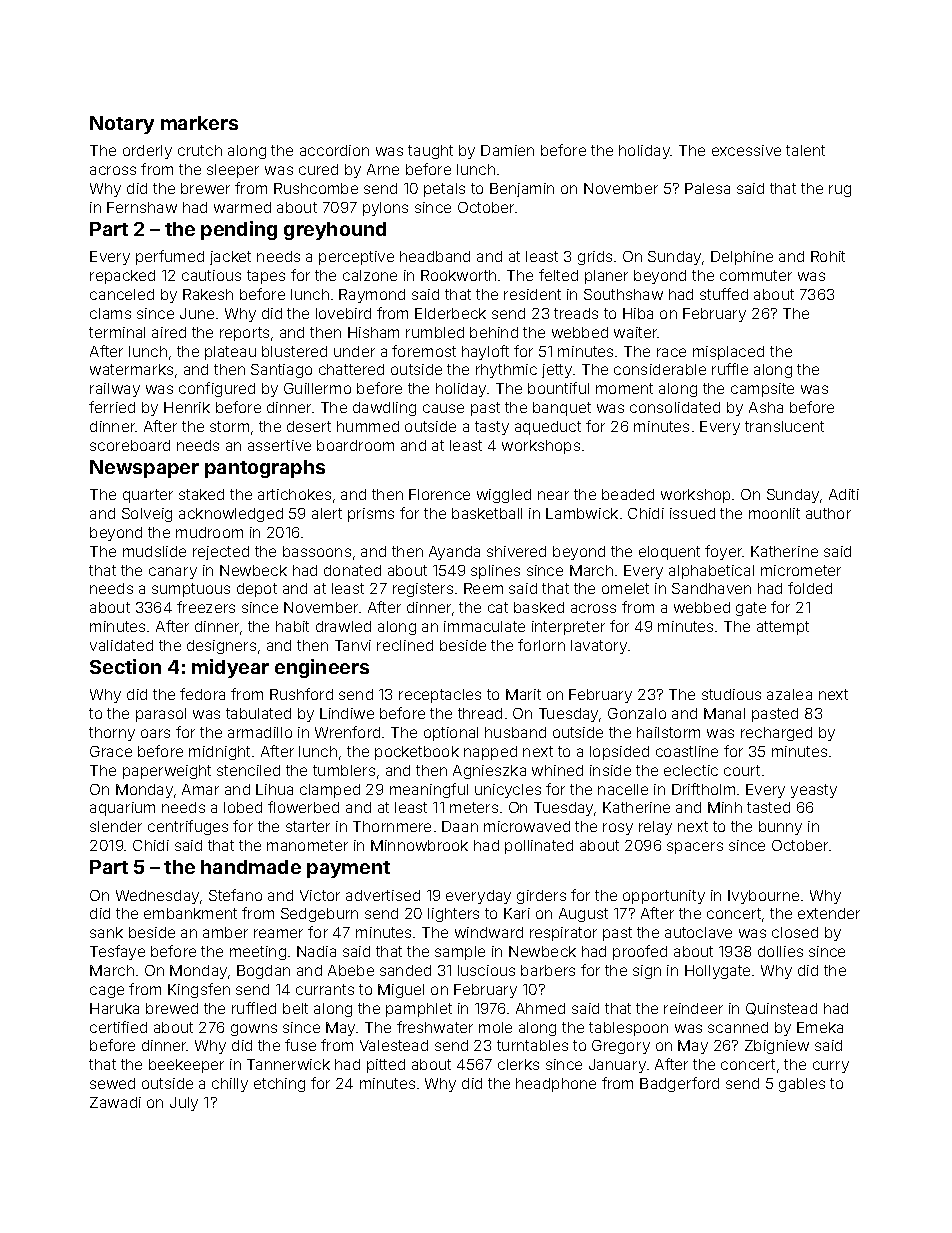 The height and width of the document is (1233, 952). What do you see at coordinates (116, 826) in the document?
I see `slender` at bounding box center [116, 826].
